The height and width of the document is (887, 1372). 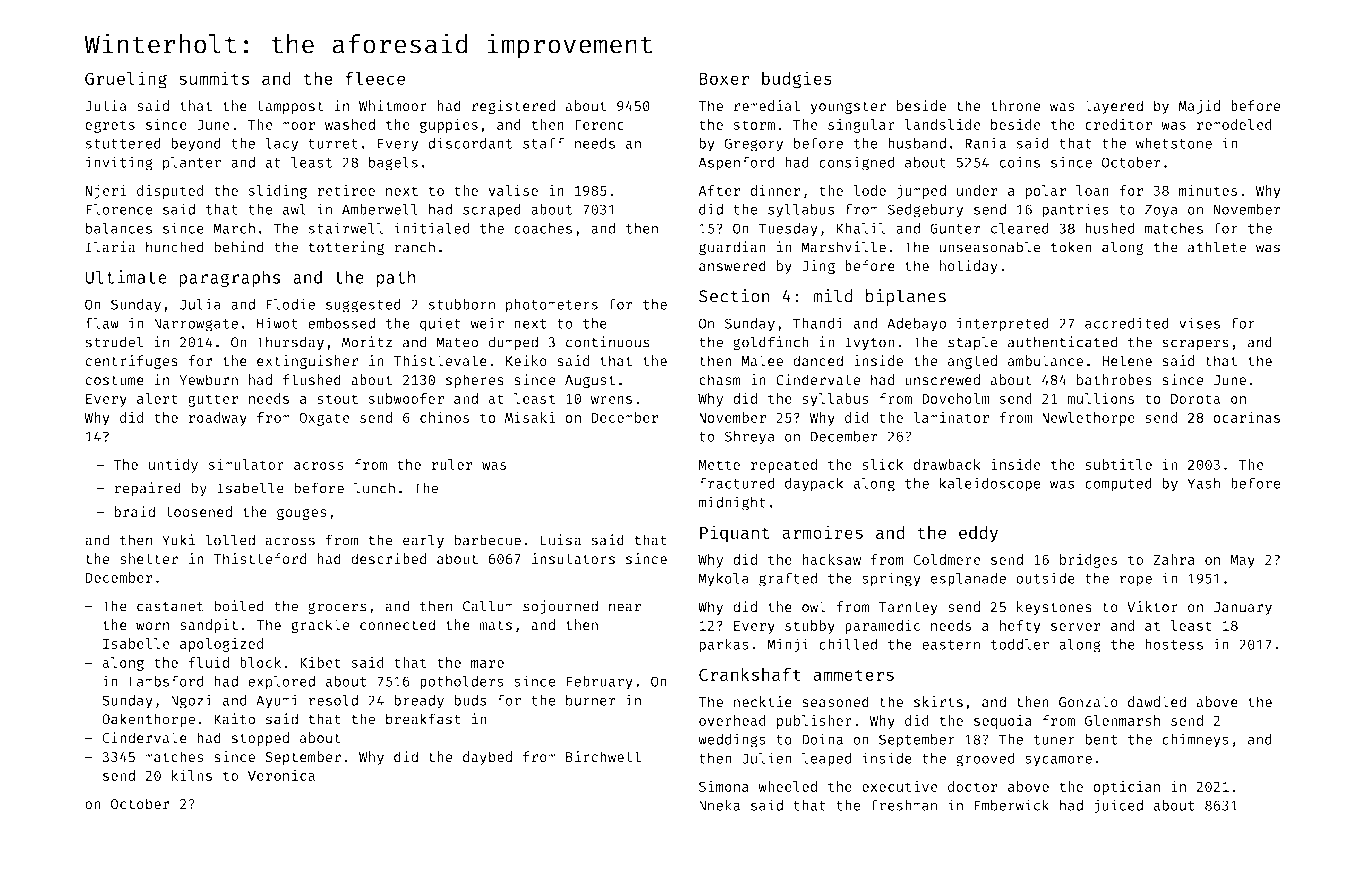 I want to click on March, so click(x=234, y=228).
